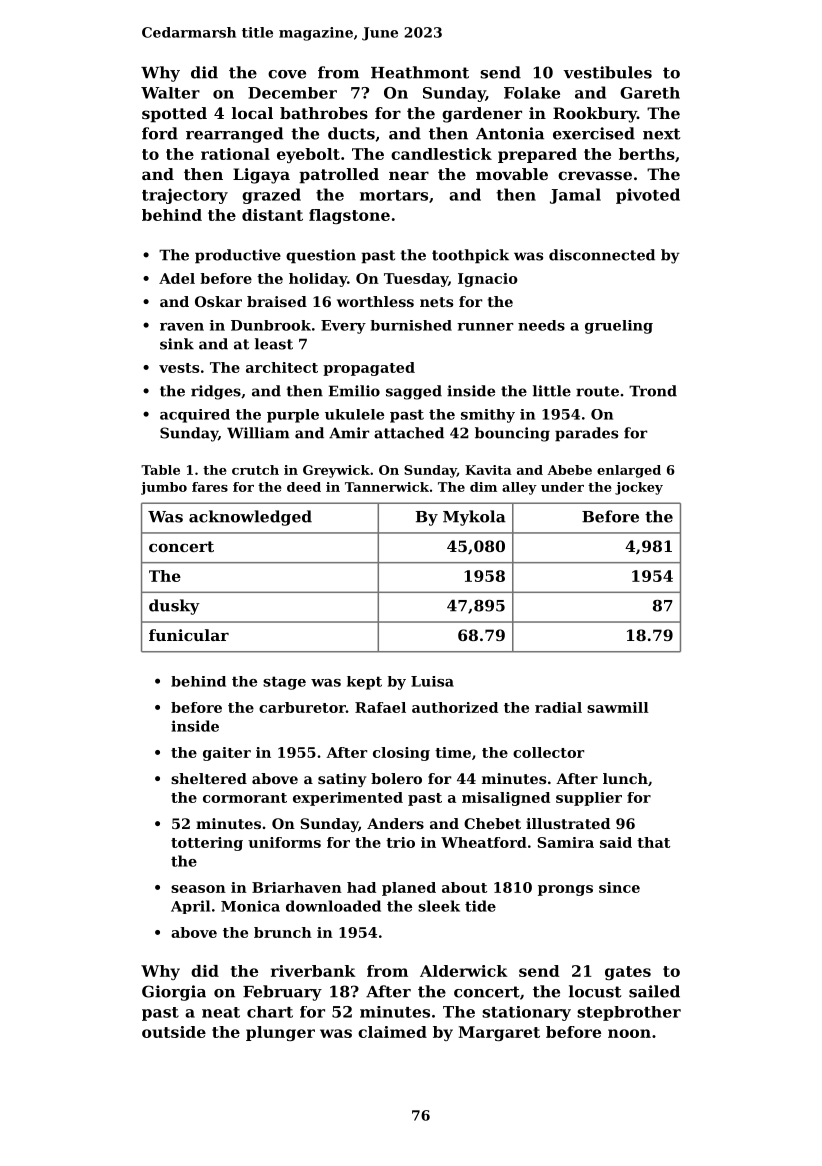  I want to click on Tannerwick, so click(387, 487).
